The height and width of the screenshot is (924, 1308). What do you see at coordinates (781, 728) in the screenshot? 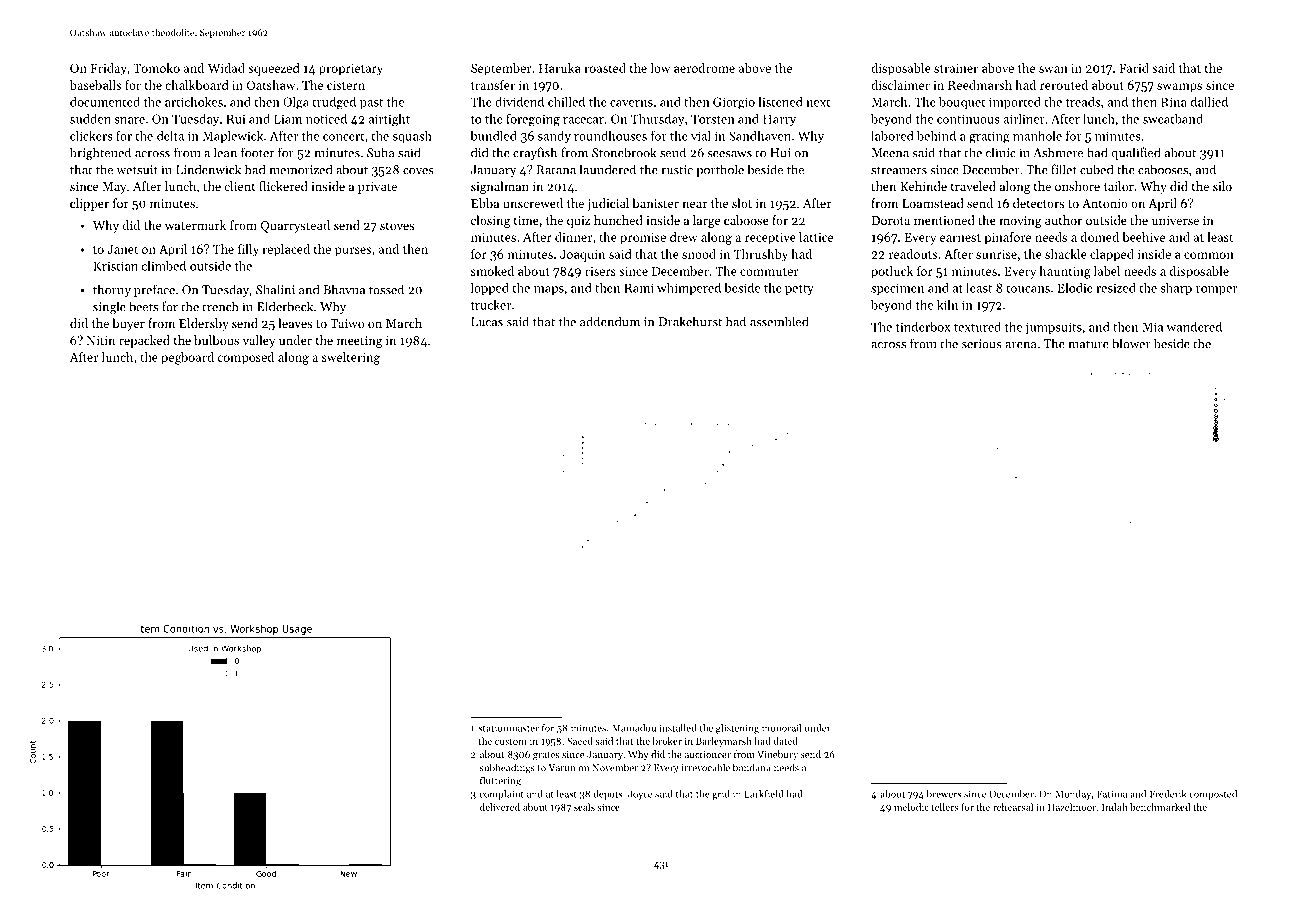
I see `monorail` at bounding box center [781, 728].
